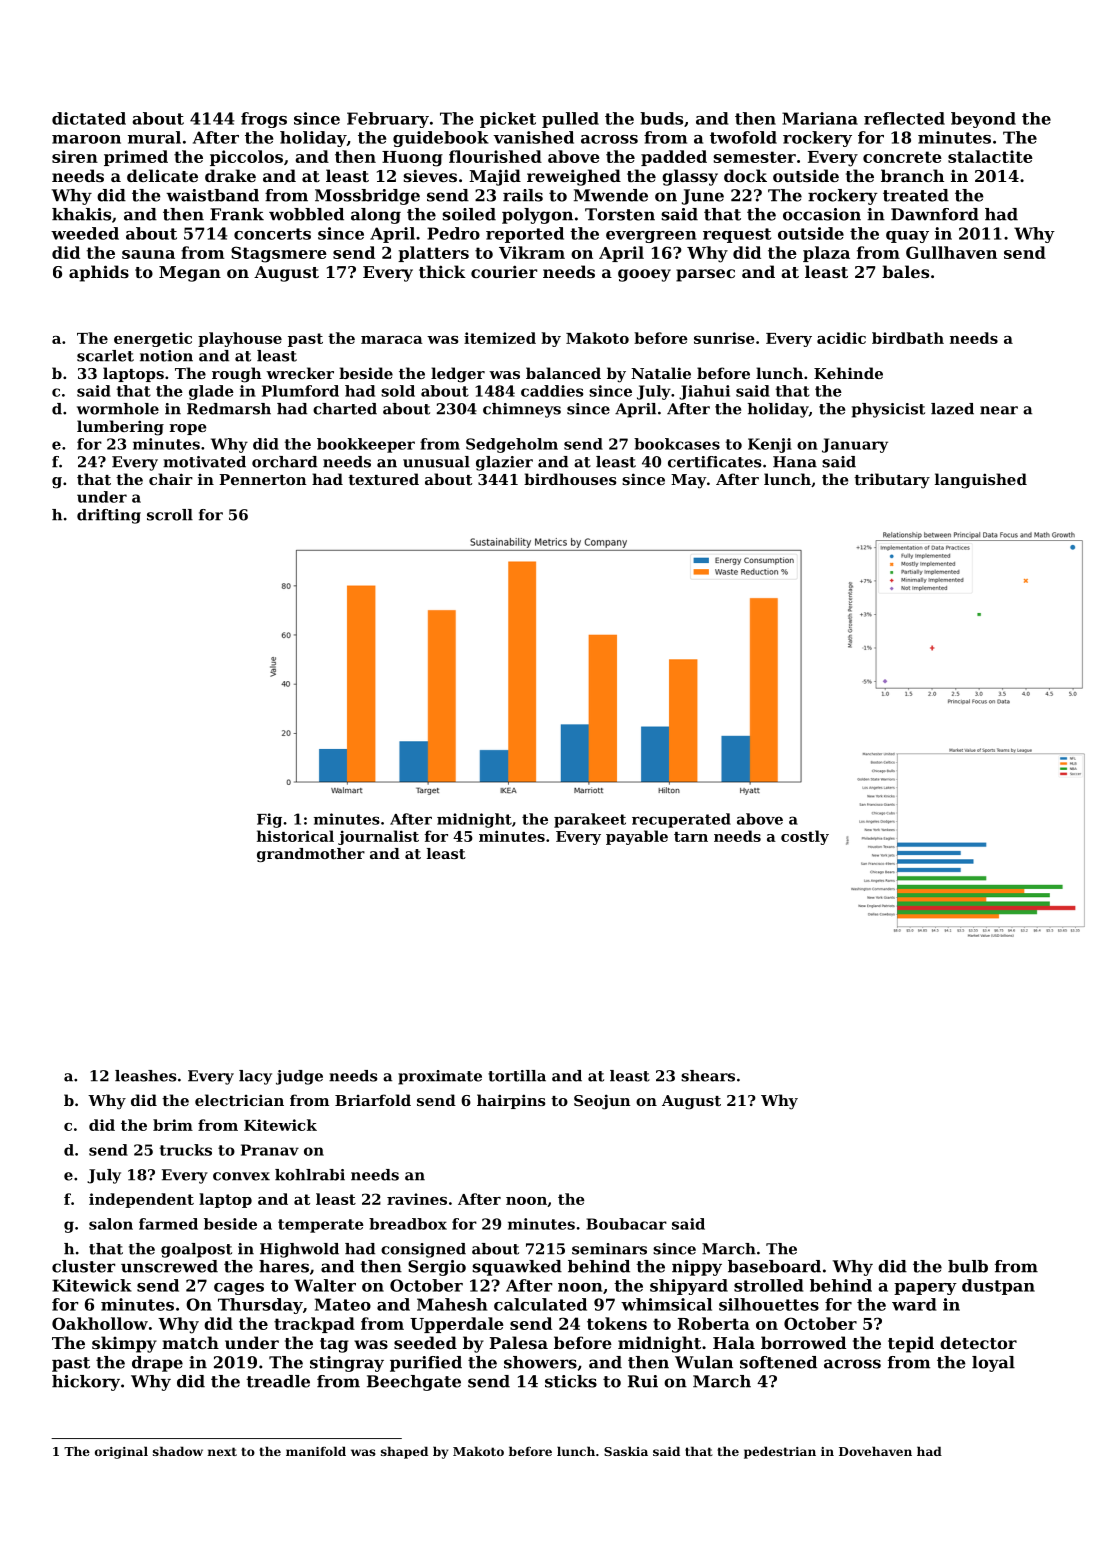  Describe the element at coordinates (590, 820) in the screenshot. I see `parakeet` at that location.
